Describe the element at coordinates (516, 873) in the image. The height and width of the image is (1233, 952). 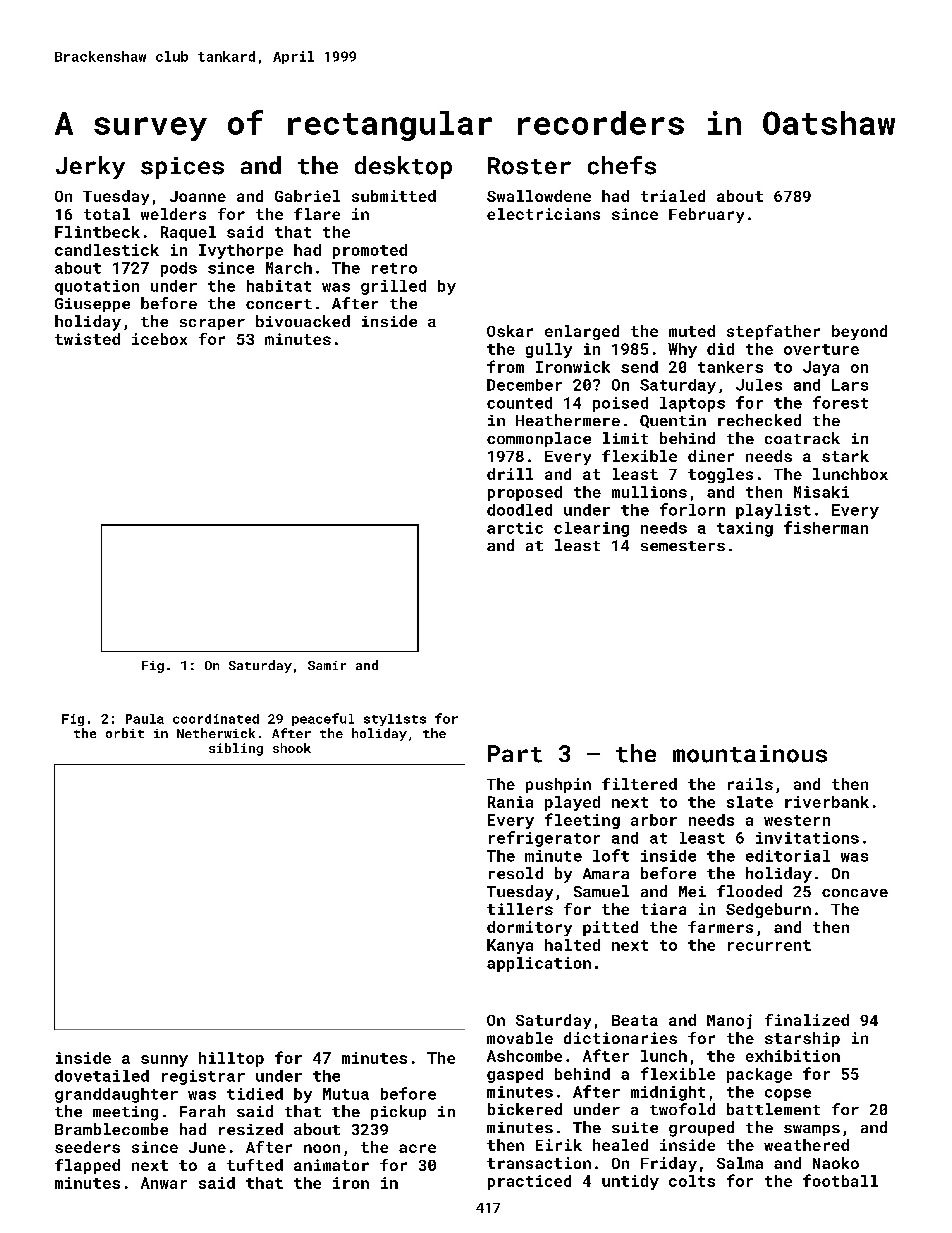
I see `resold` at that location.
